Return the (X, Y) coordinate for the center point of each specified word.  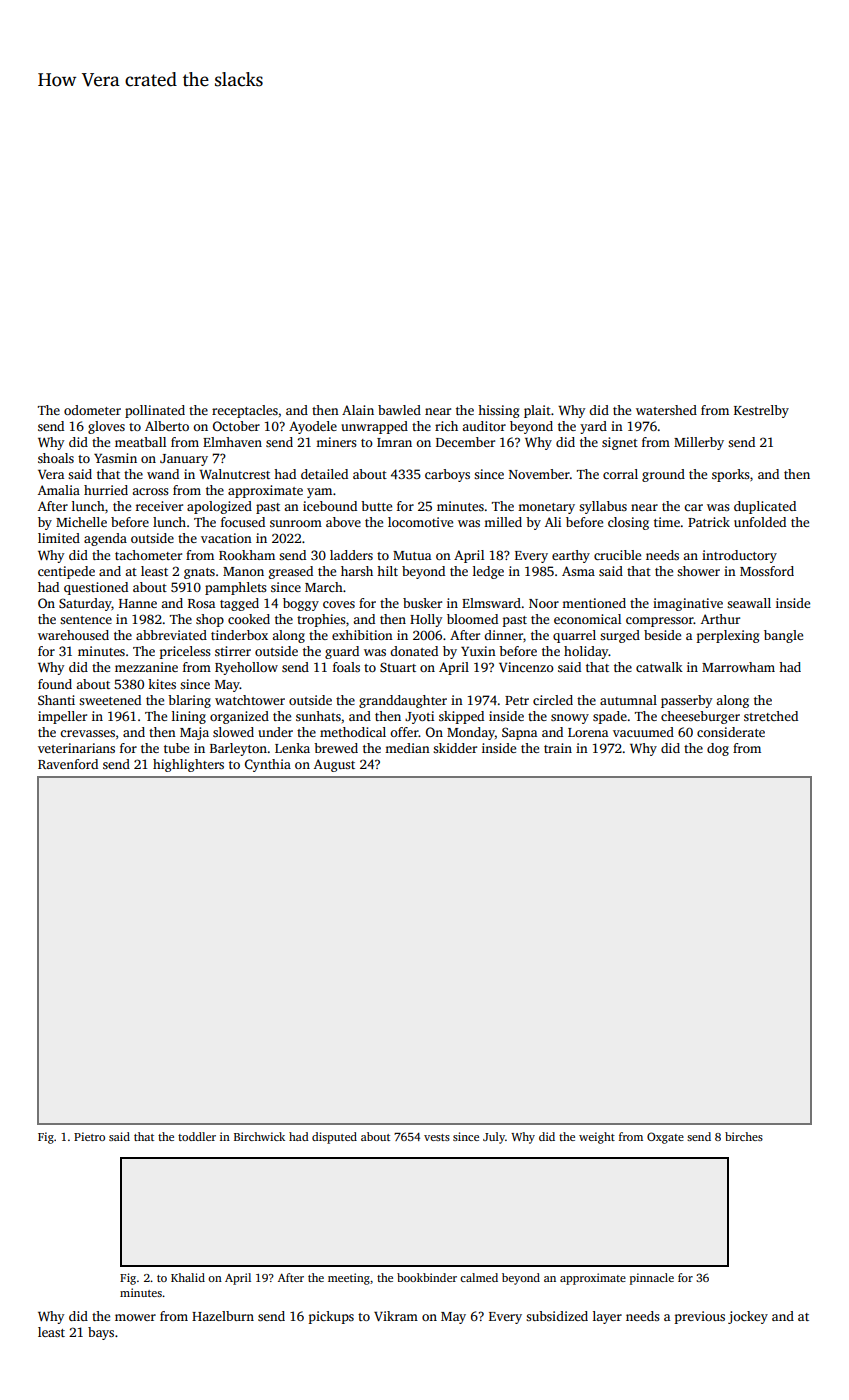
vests (437, 1137)
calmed (479, 1277)
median (407, 748)
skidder (455, 748)
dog (718, 749)
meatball (140, 442)
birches (744, 1136)
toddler (197, 1136)
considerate (731, 732)
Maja (194, 733)
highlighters (188, 765)
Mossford (767, 571)
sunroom (296, 523)
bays (101, 1333)
